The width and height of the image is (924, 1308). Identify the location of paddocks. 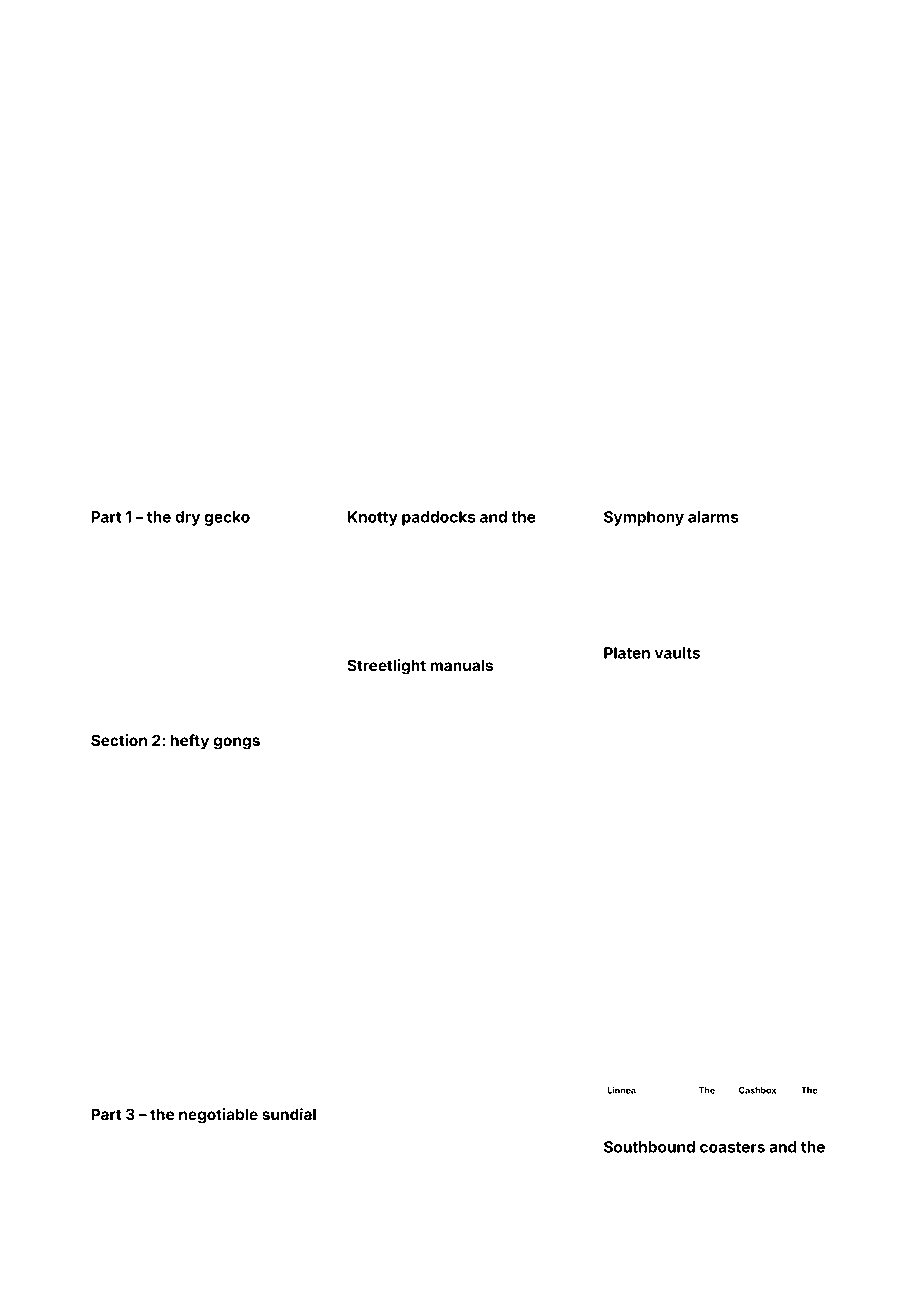
(439, 518).
